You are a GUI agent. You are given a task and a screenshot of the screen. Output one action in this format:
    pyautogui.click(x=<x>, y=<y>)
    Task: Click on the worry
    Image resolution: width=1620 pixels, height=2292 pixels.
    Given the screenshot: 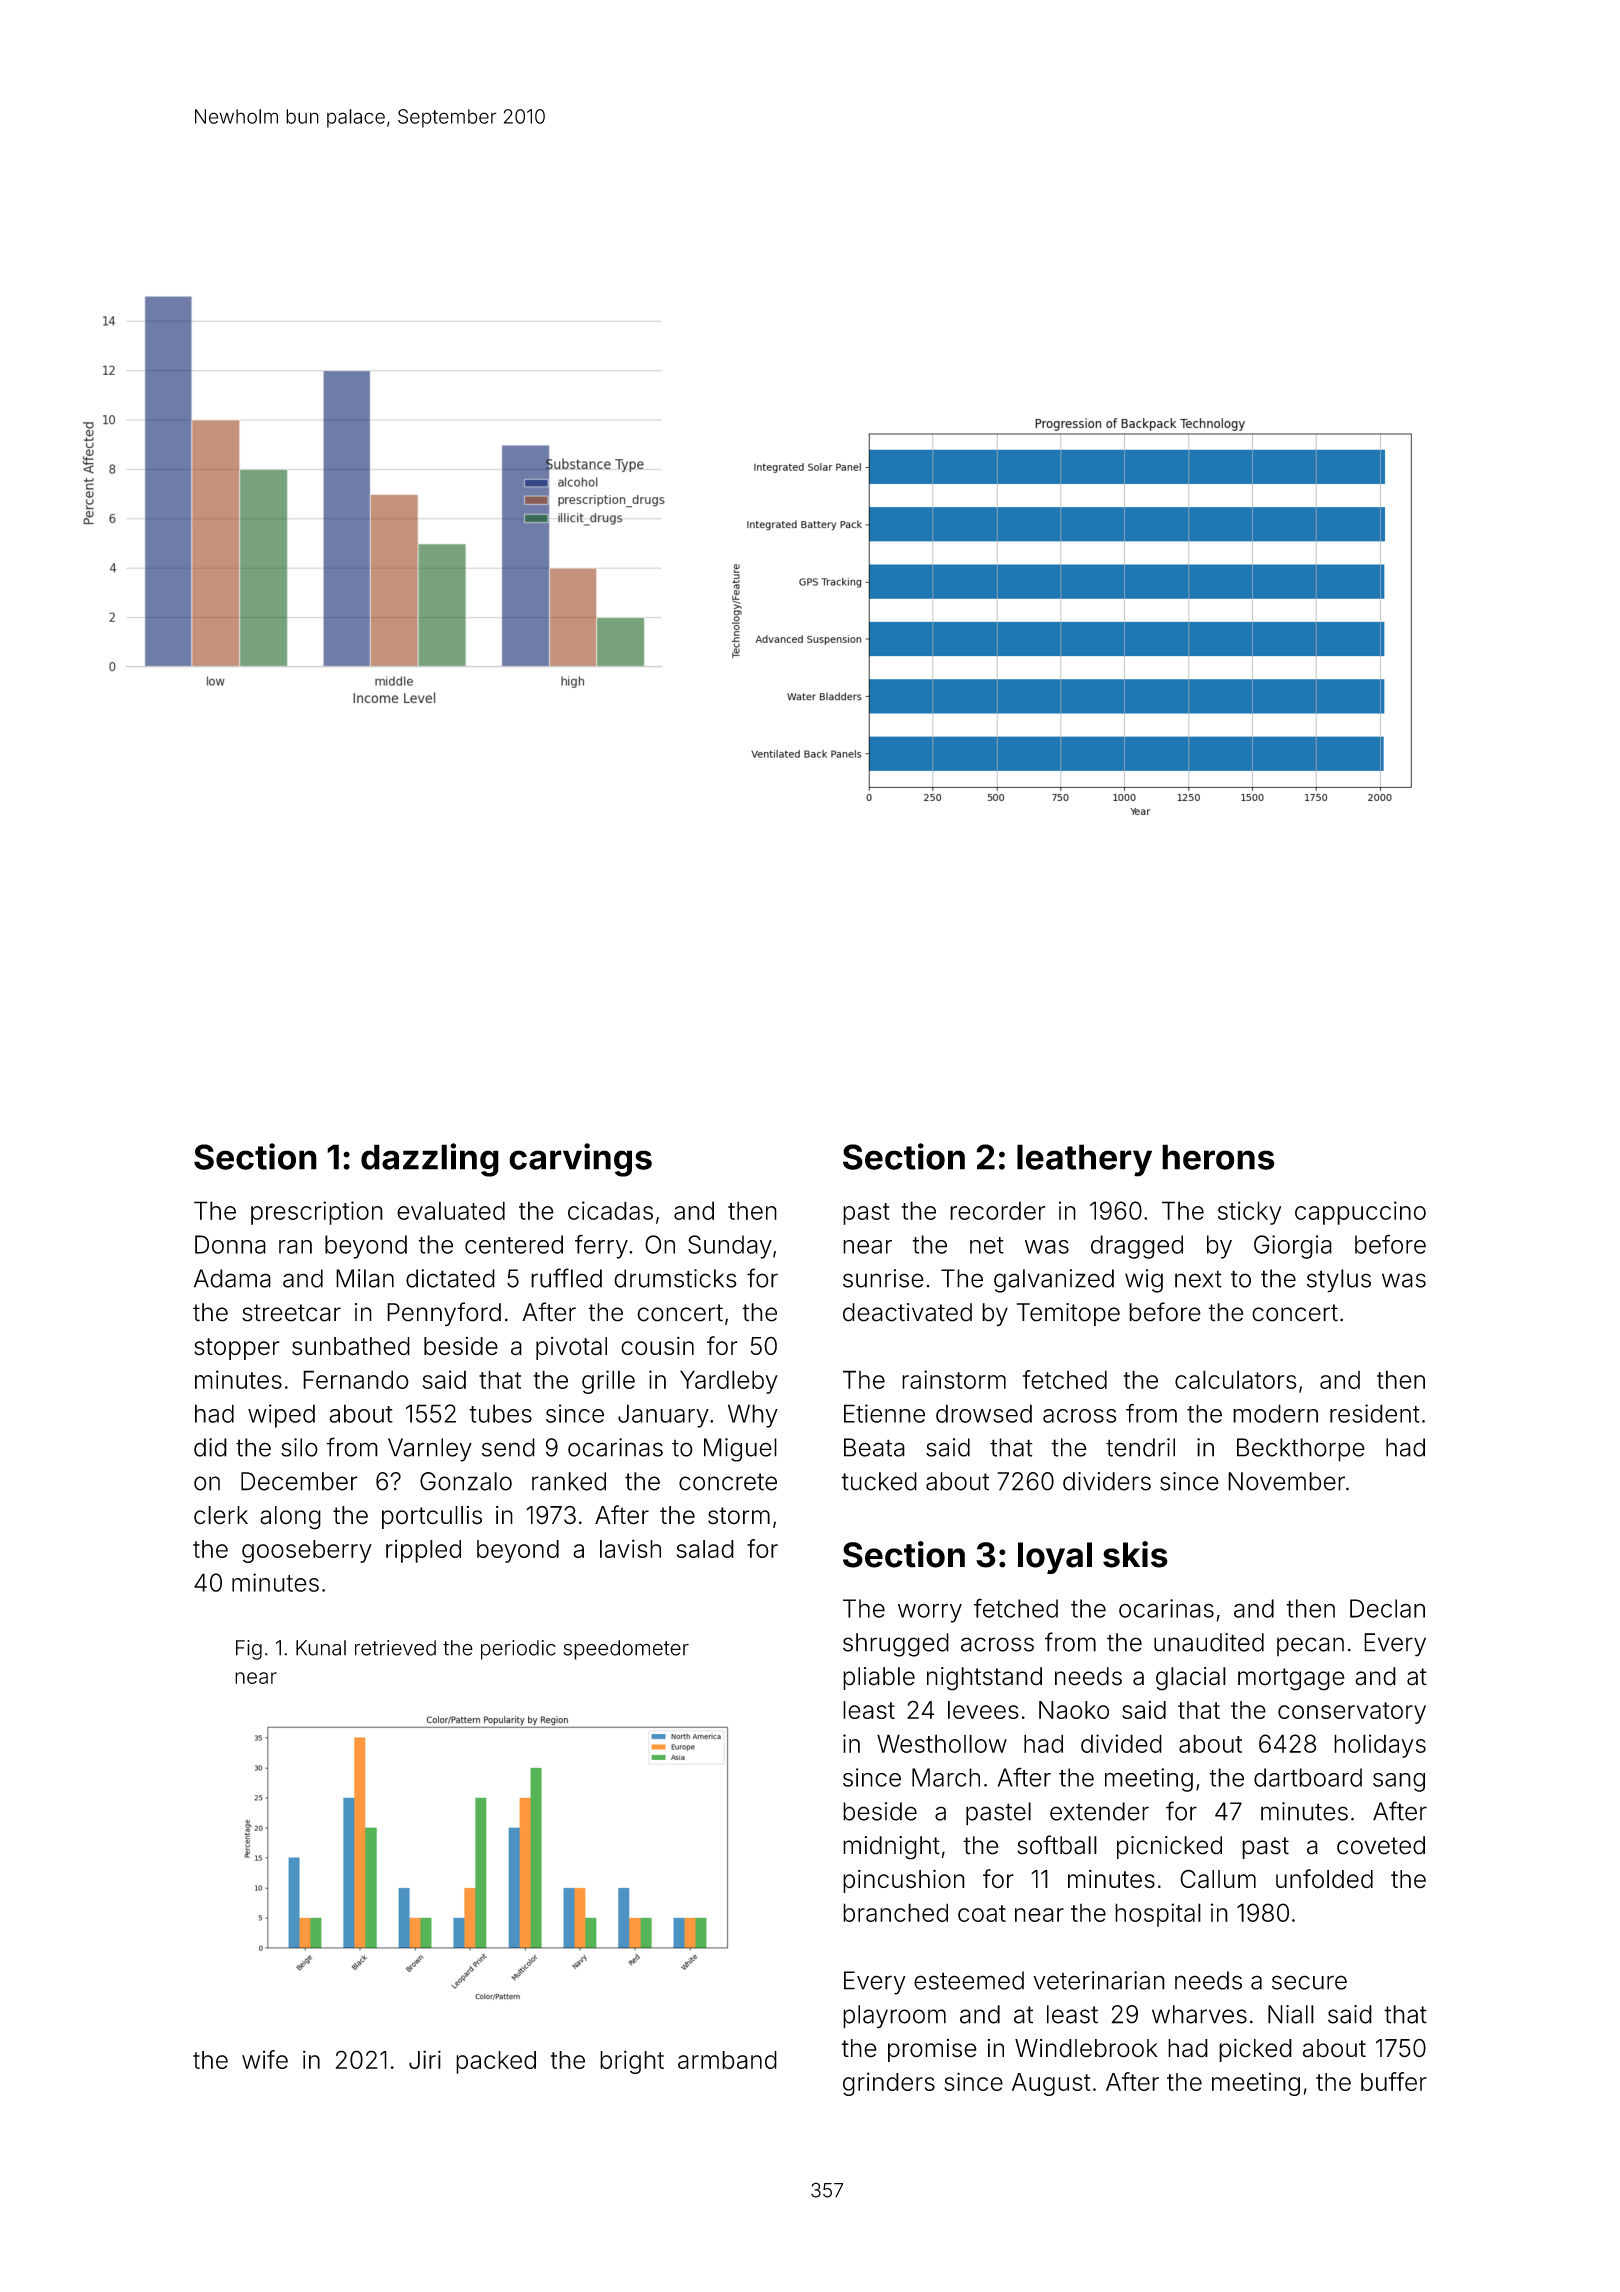 What is the action you would take?
    pyautogui.click(x=930, y=1613)
